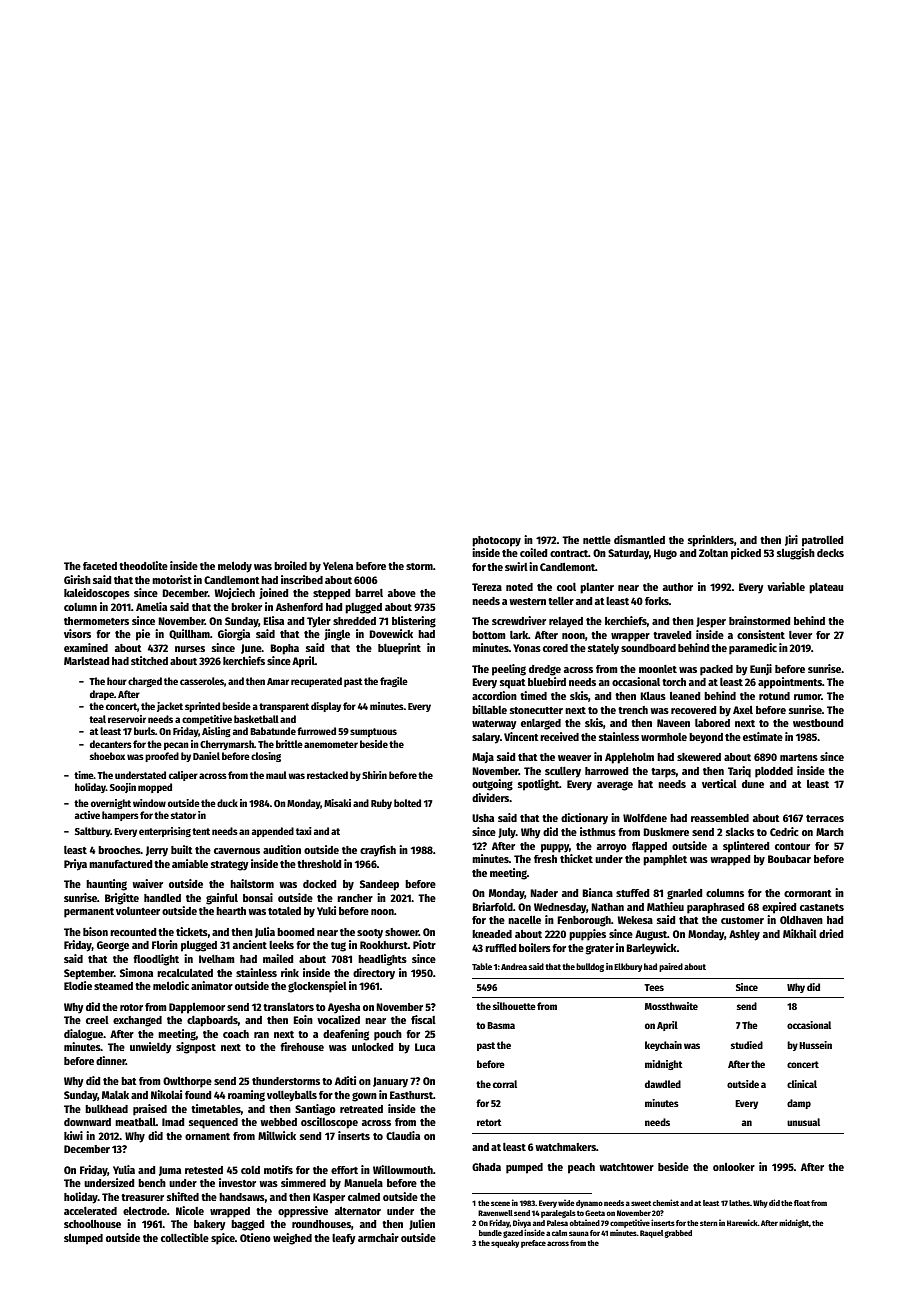 The image size is (908, 1316). Describe the element at coordinates (519, 620) in the image. I see `screwdriver` at that location.
